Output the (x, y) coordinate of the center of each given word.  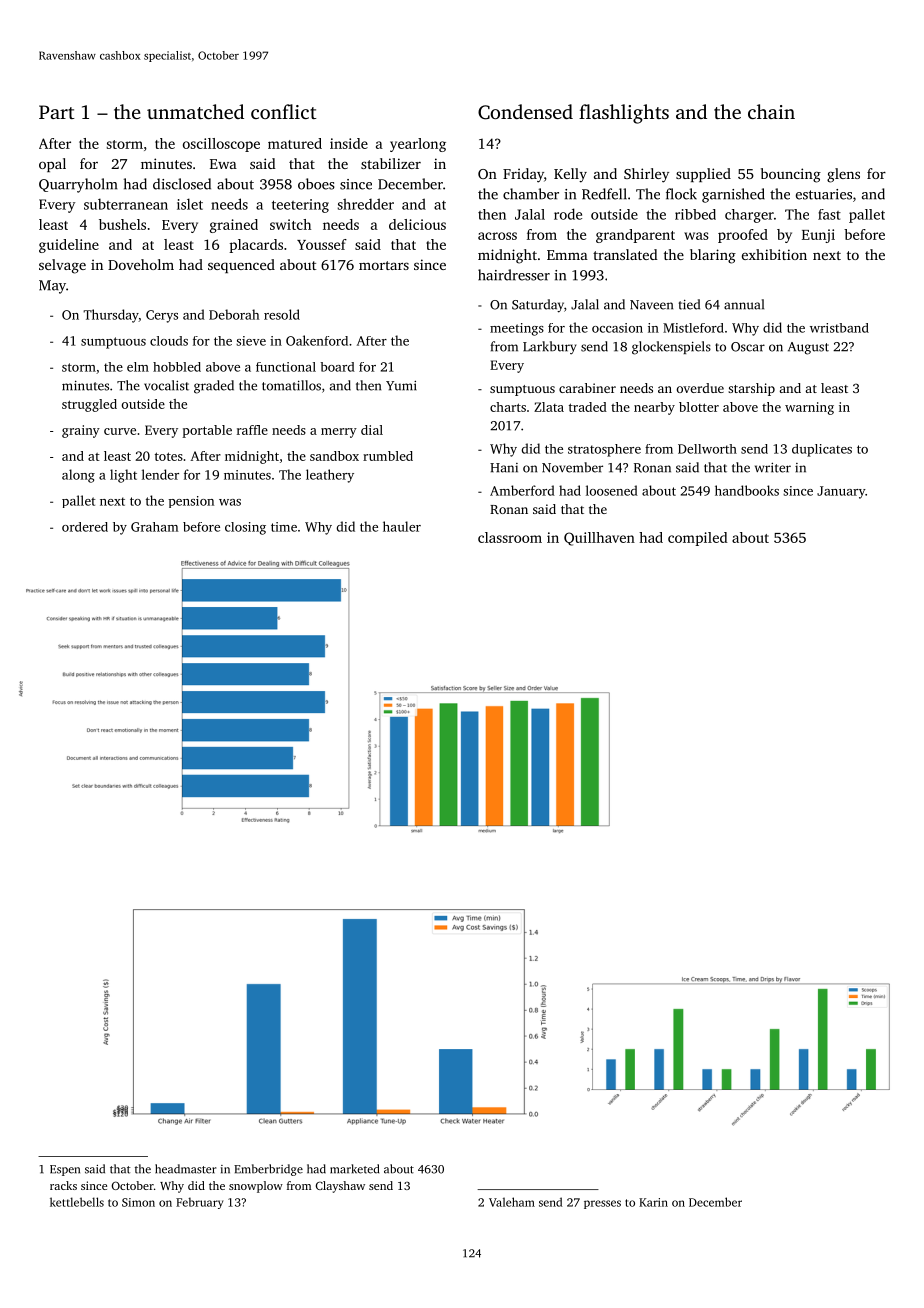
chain (771, 111)
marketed (354, 1169)
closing (245, 528)
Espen (65, 1170)
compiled (698, 539)
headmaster (185, 1169)
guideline (69, 246)
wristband (839, 328)
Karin (653, 1202)
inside (349, 143)
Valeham (512, 1202)
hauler (402, 526)
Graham (154, 527)
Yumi (401, 385)
